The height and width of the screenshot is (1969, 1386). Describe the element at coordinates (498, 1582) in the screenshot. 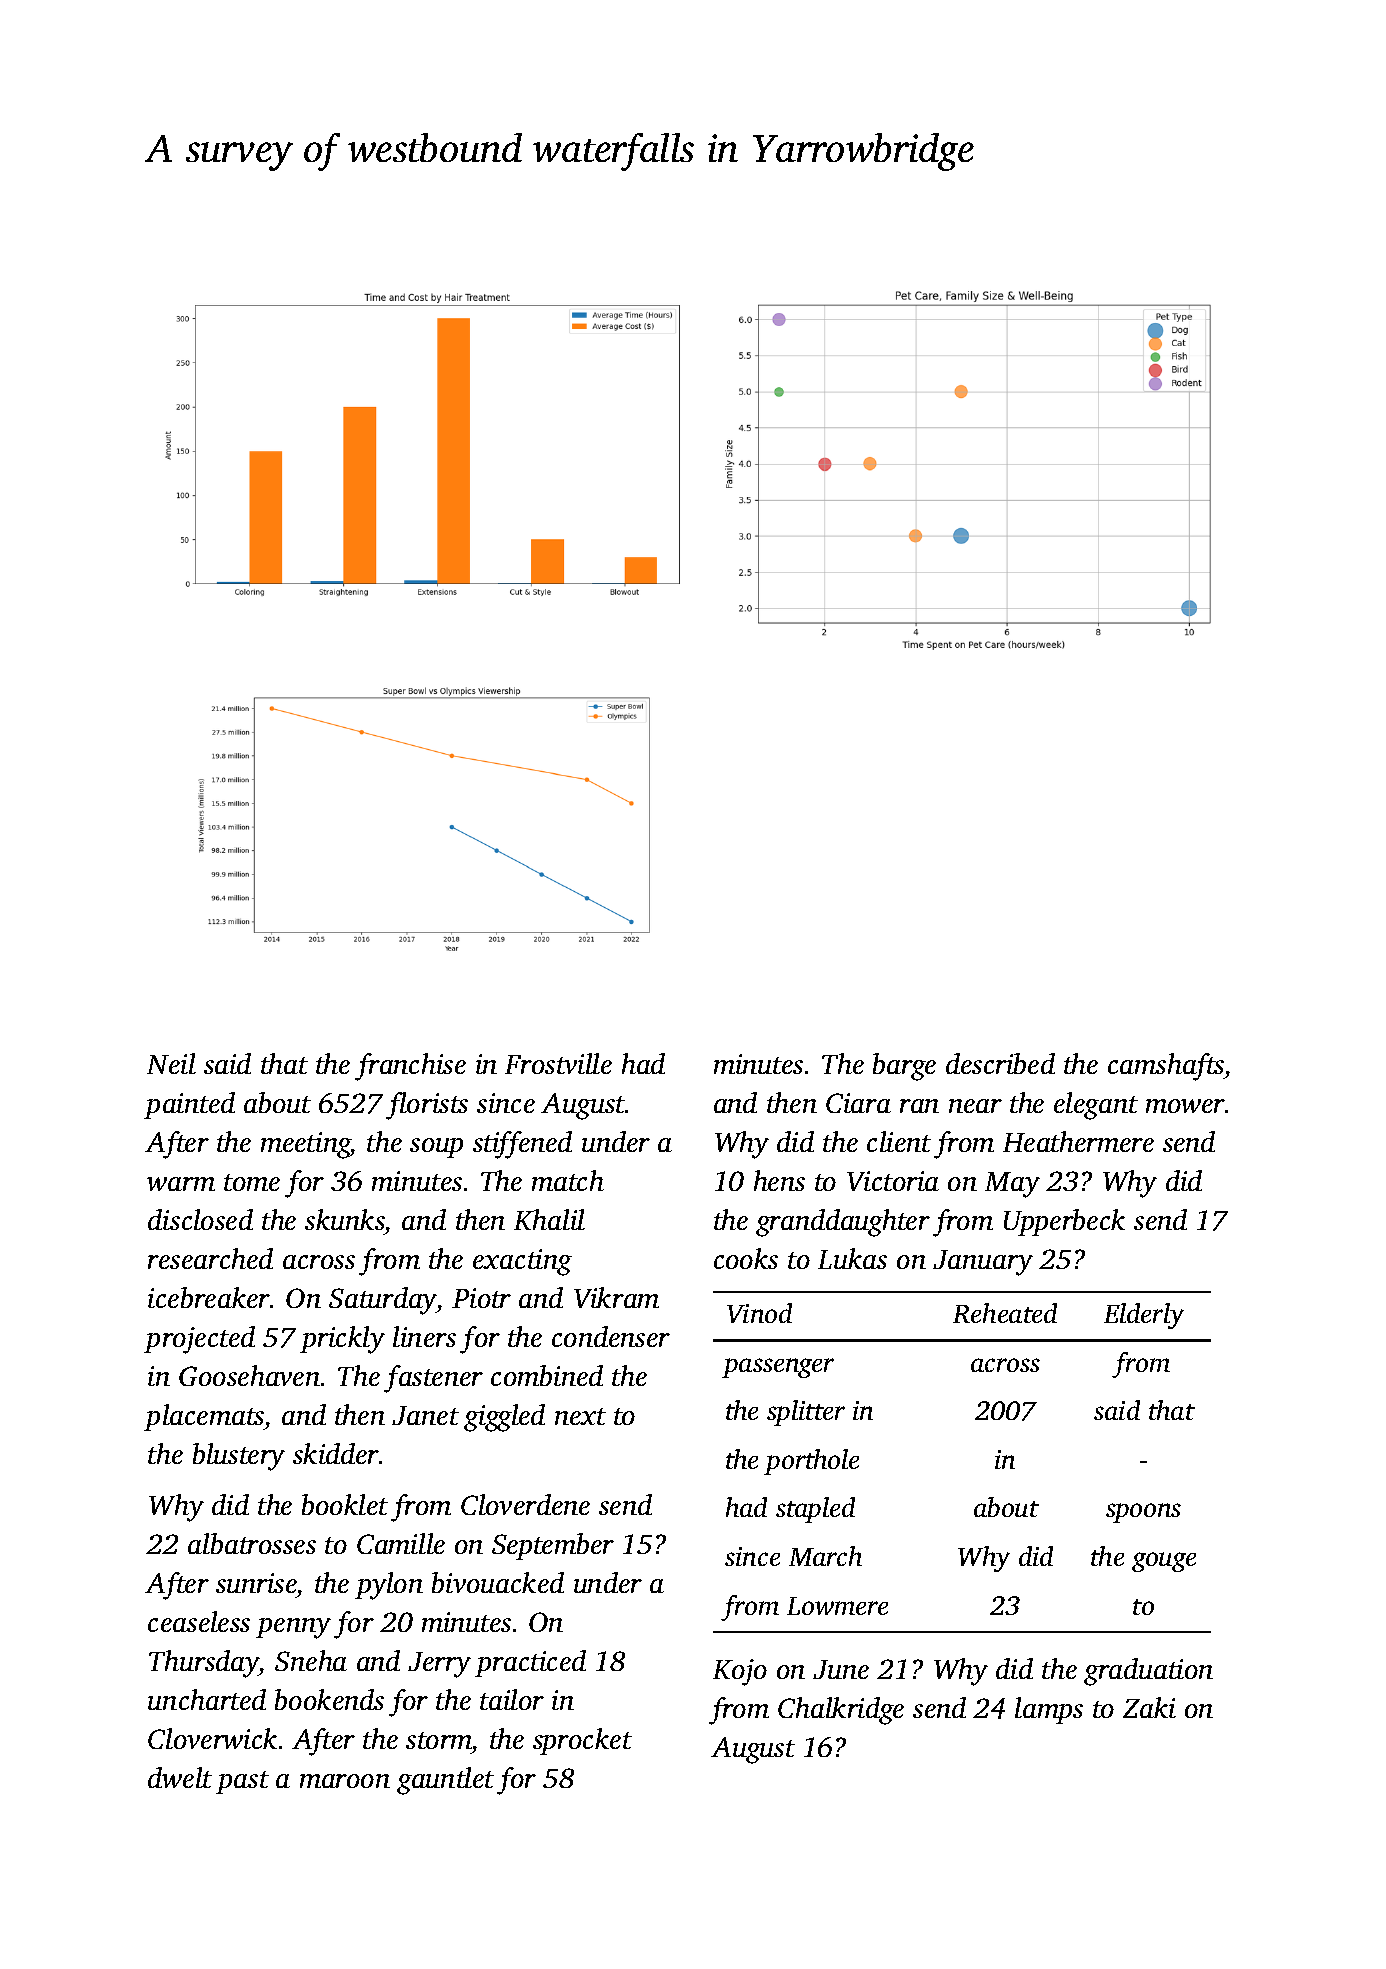

I see `bivouacked` at that location.
